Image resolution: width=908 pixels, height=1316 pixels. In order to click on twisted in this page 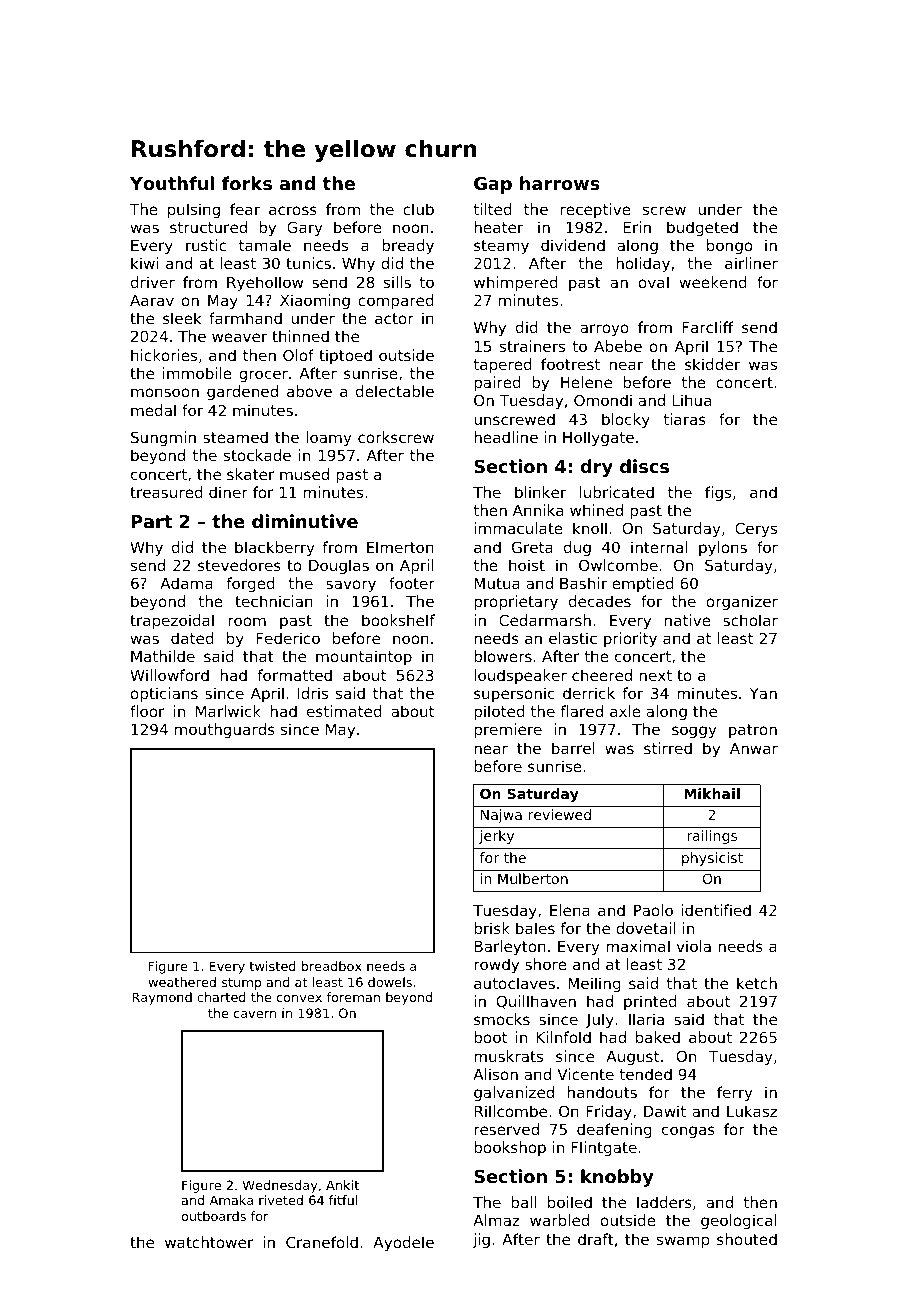, I will do `click(272, 966)`.
